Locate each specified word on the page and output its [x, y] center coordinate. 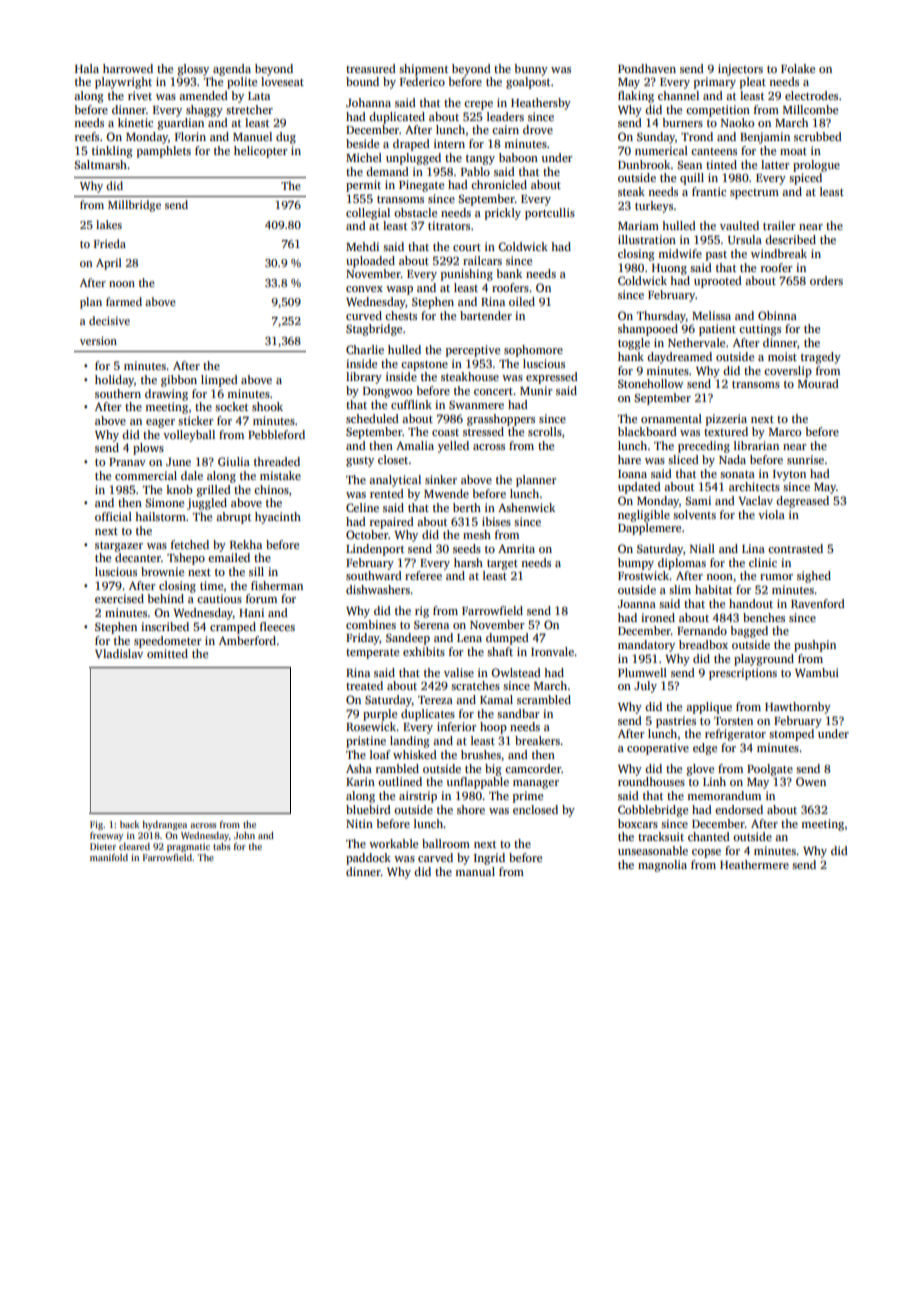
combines [371, 624]
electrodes [811, 95]
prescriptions [743, 674]
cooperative [658, 749]
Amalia [415, 445]
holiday [114, 381]
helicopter [261, 152]
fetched [190, 544]
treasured [371, 68]
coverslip [788, 372]
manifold [109, 857]
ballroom [446, 843]
